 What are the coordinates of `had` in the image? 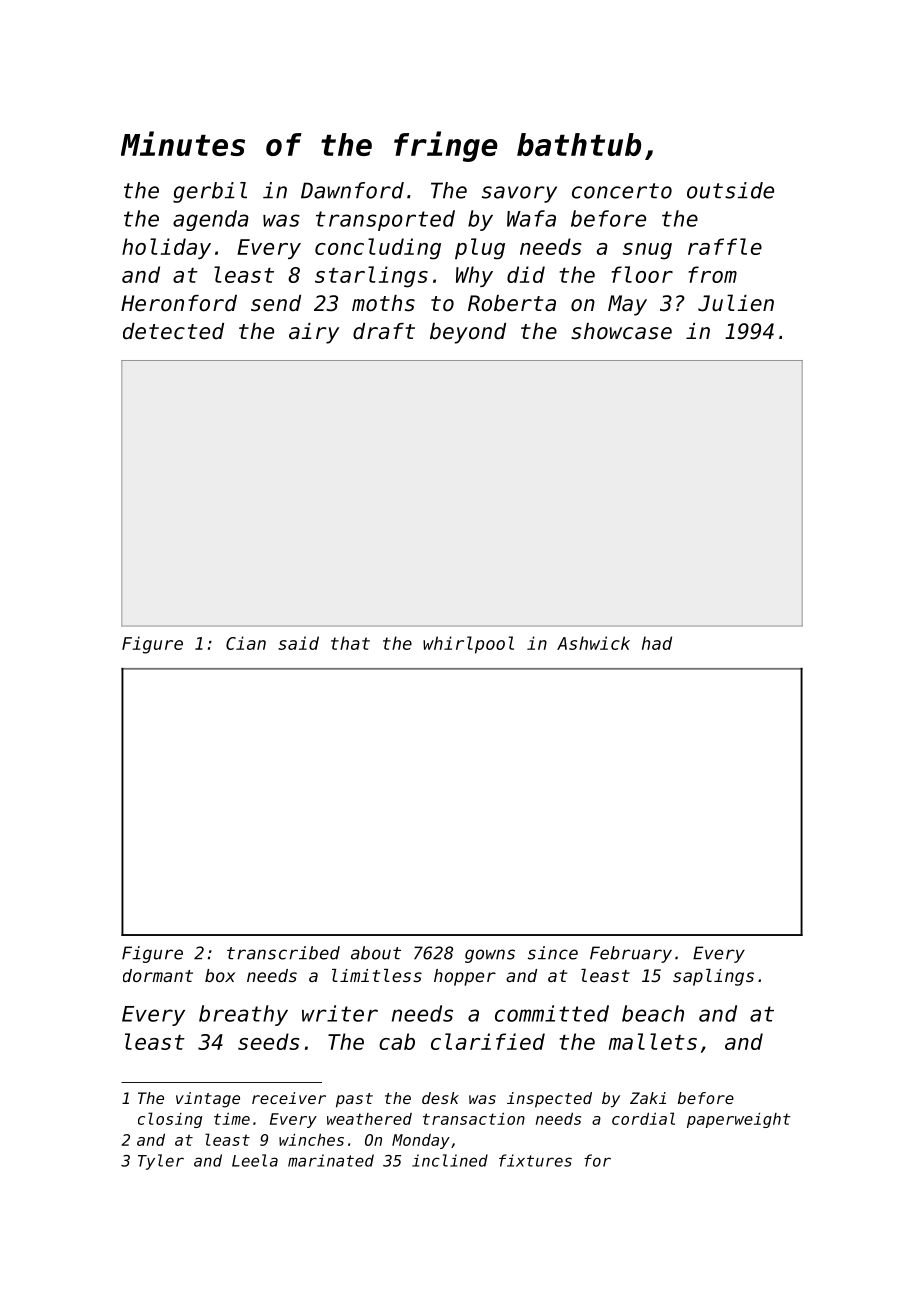 It's located at (657, 643).
